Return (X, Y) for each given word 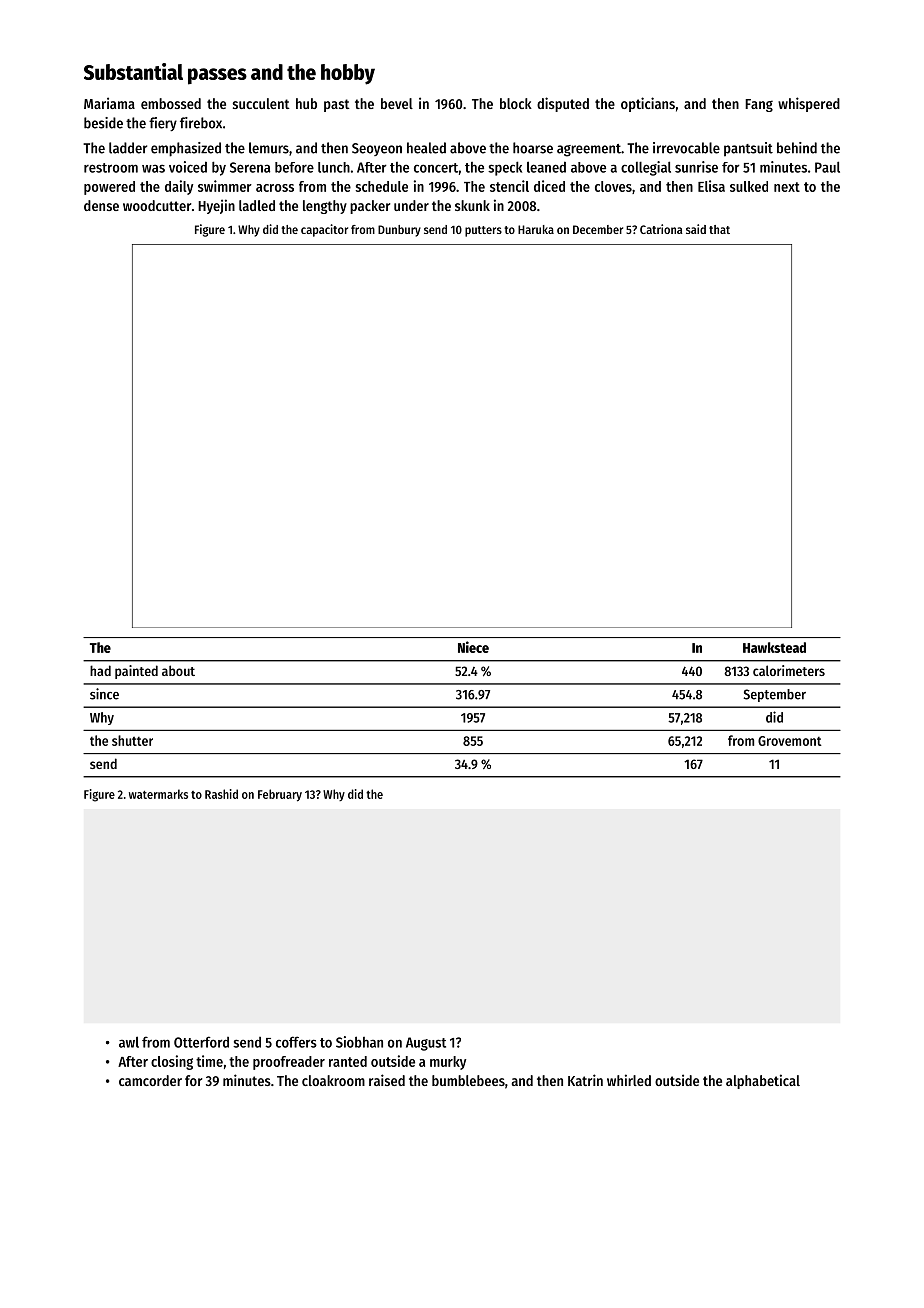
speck (505, 168)
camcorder (150, 1080)
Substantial (133, 71)
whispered (809, 104)
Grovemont (790, 741)
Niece (473, 647)
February (280, 795)
